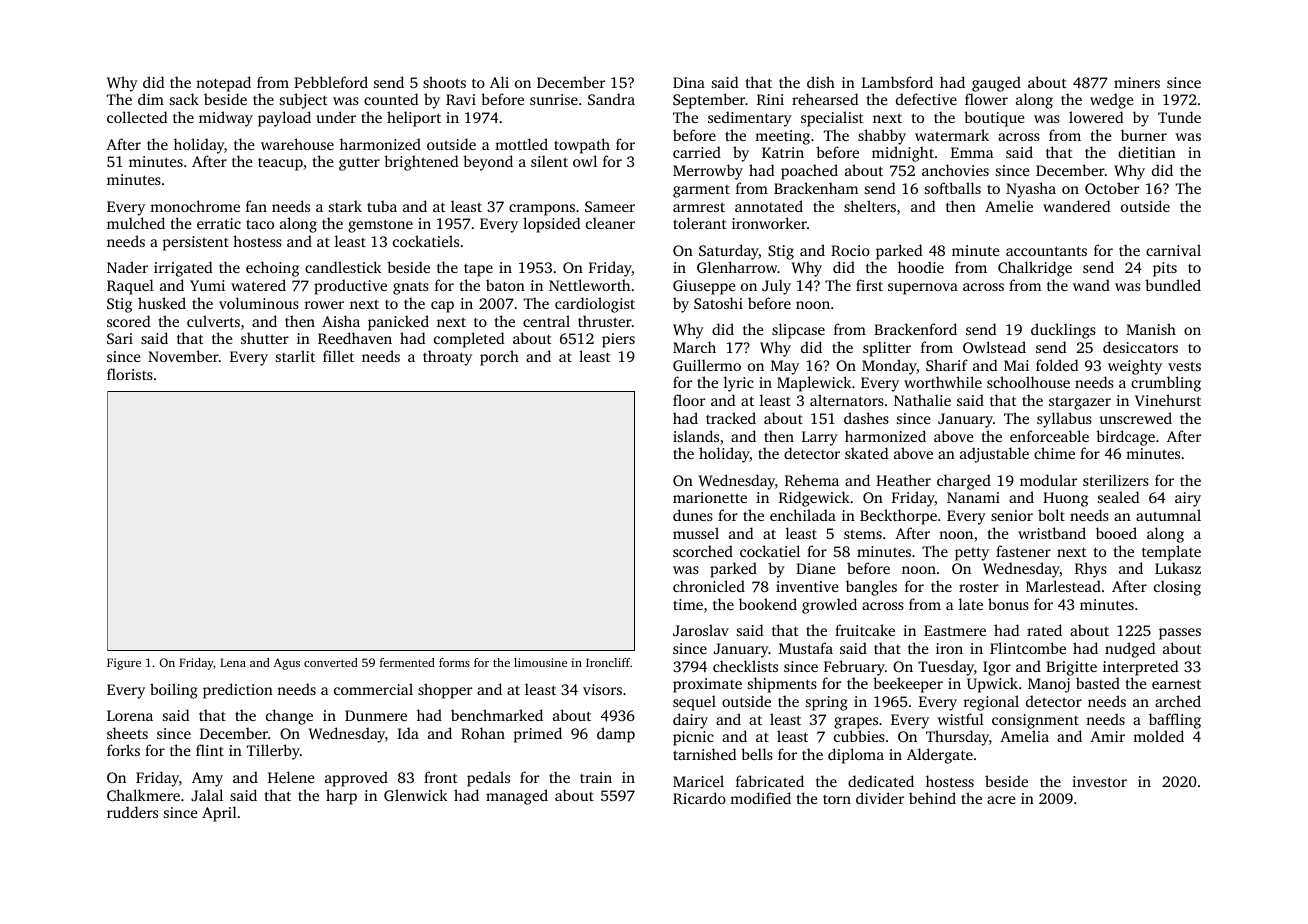  I want to click on Pebbleford, so click(331, 82).
